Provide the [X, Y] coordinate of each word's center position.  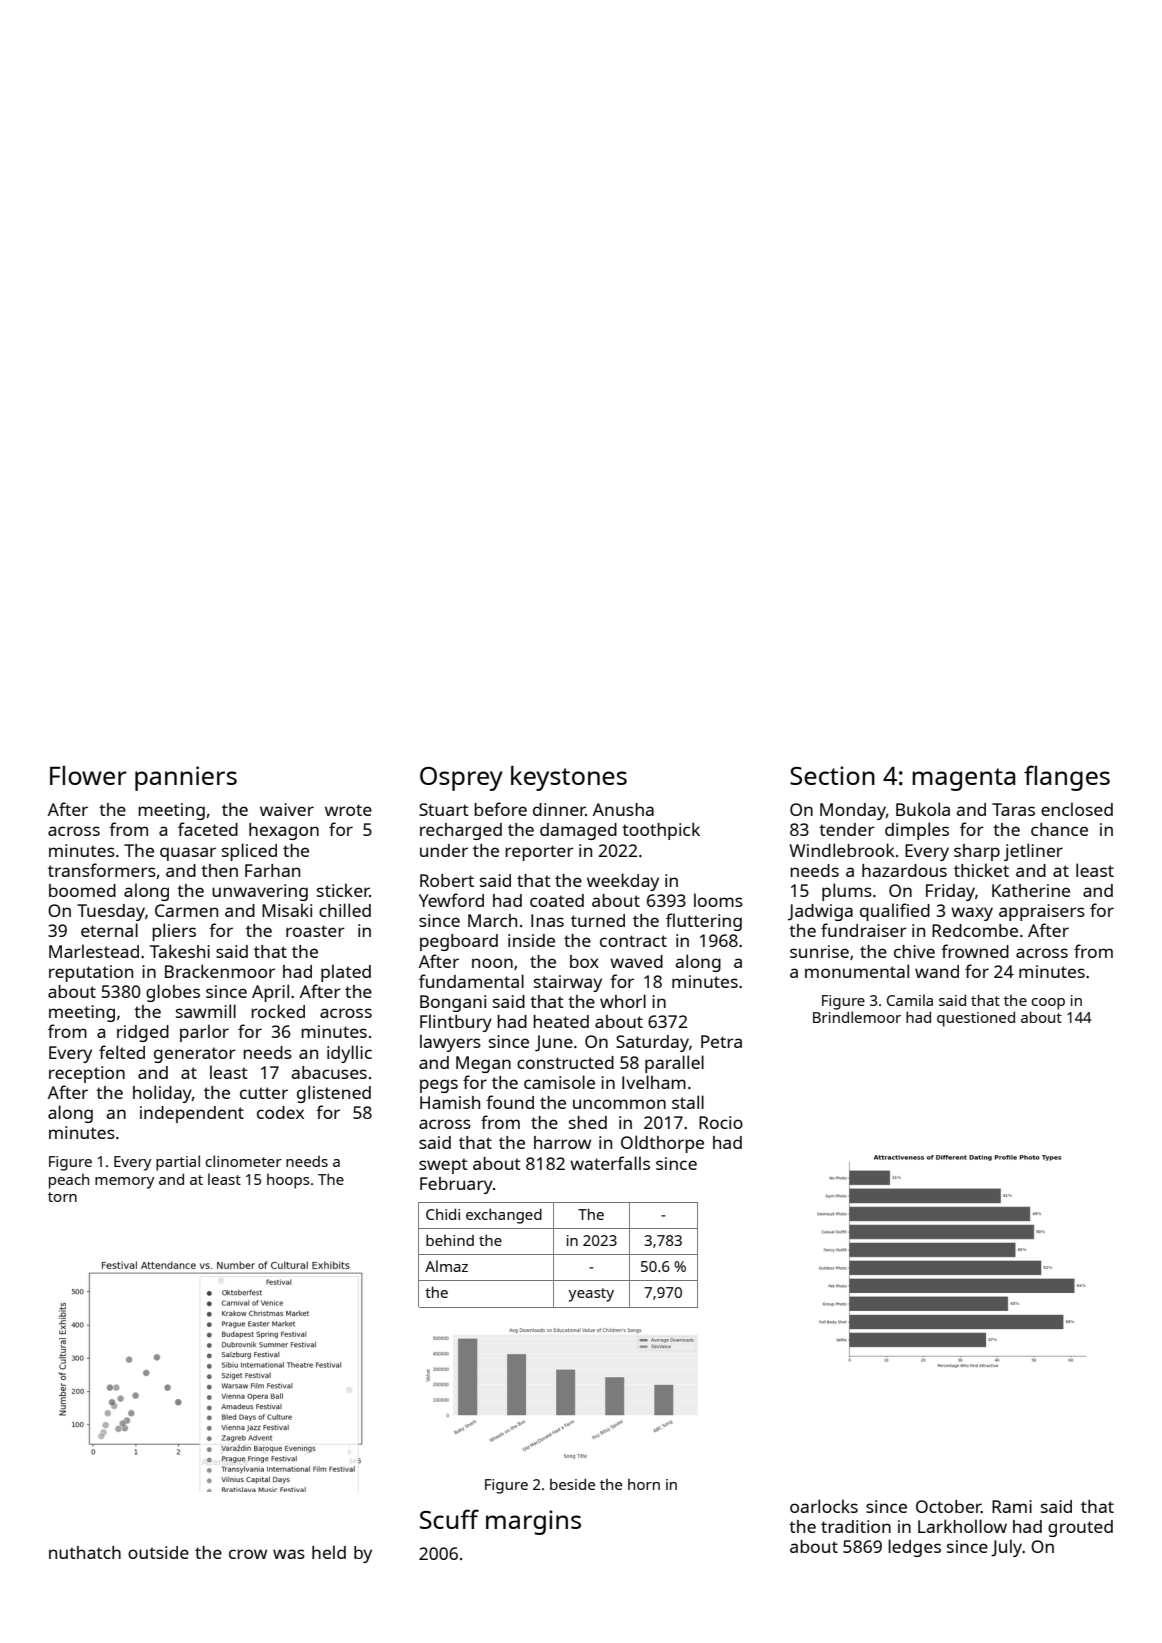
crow [248, 1554]
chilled [345, 910]
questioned [976, 1019]
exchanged [504, 1216]
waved [636, 961]
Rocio [721, 1122]
